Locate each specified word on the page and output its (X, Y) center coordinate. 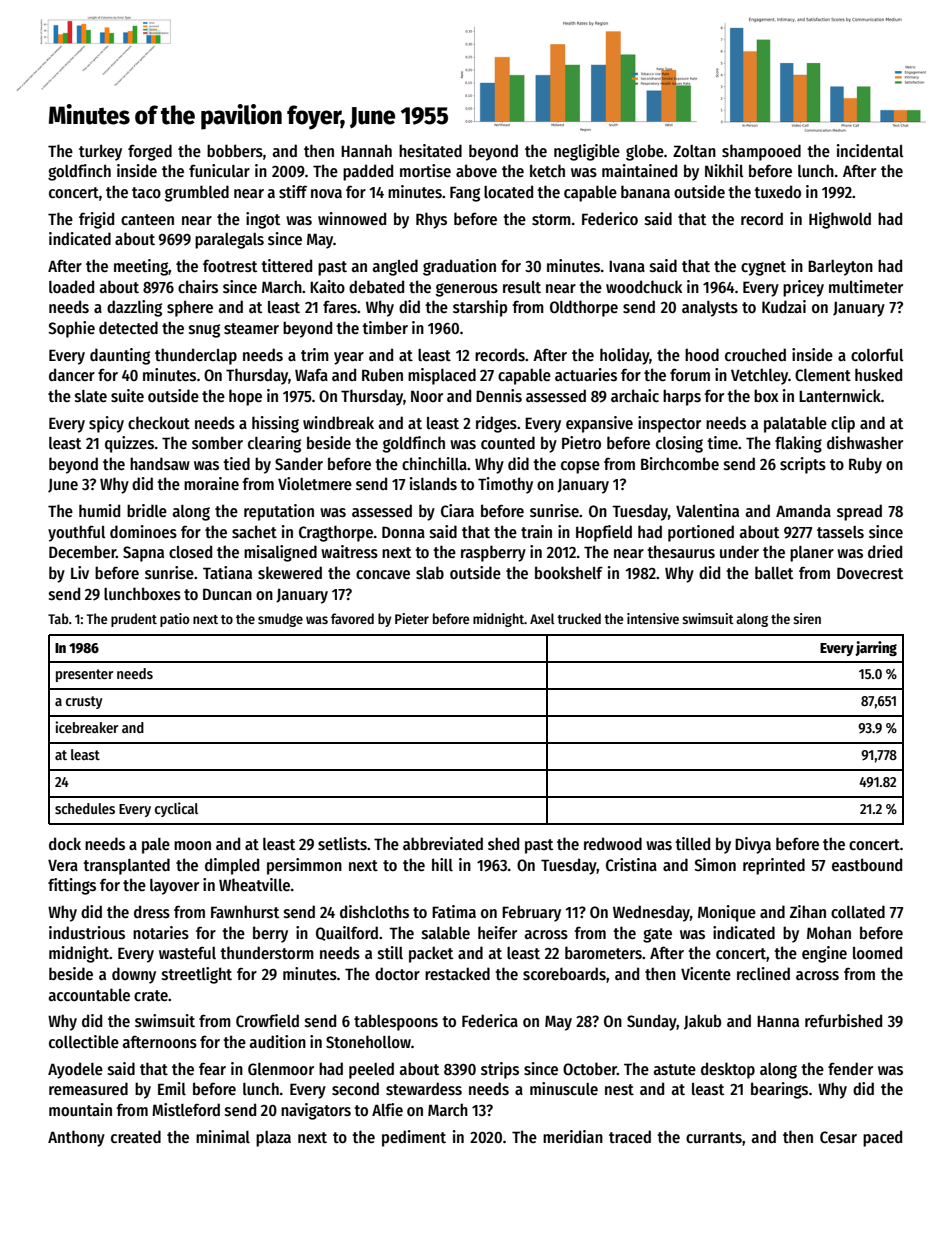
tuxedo (777, 191)
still (390, 952)
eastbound (867, 864)
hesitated (430, 150)
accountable (89, 994)
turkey (100, 152)
